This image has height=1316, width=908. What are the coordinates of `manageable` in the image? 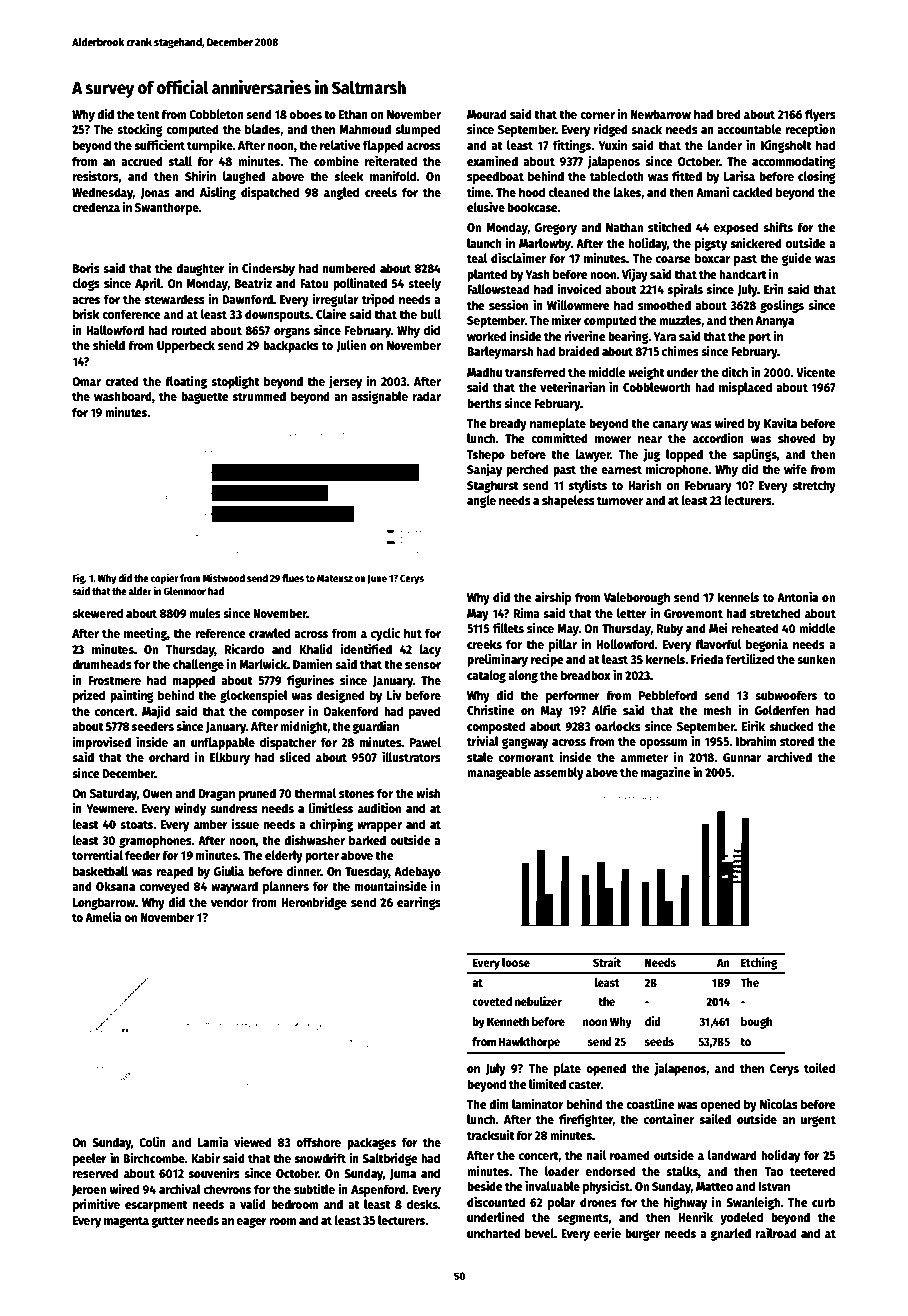 It's located at (499, 773).
